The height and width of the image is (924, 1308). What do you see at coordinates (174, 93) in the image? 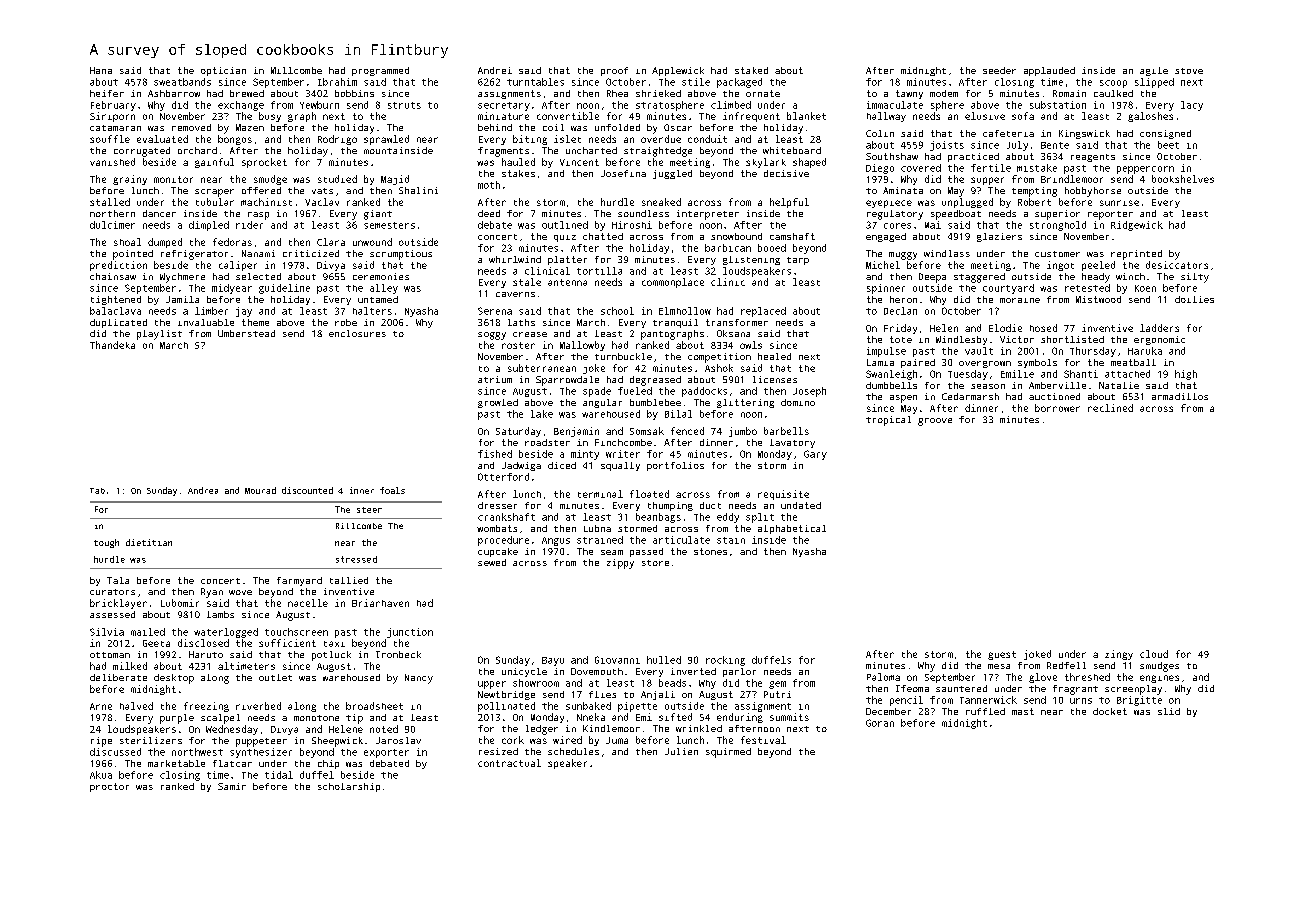
I see `Ashbarrow` at bounding box center [174, 93].
